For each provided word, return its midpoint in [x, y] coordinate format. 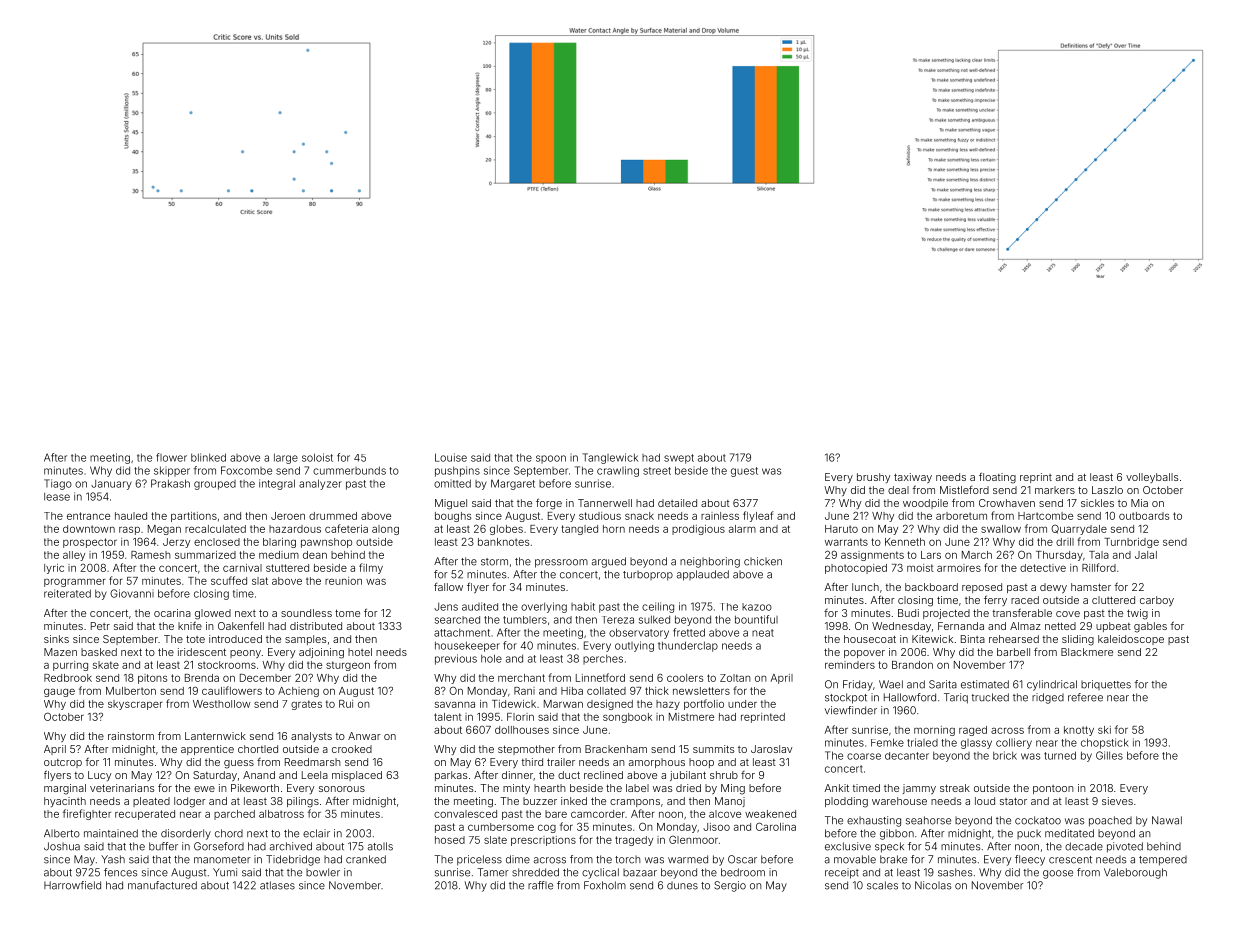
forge [549, 504]
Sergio [730, 886]
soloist [317, 457]
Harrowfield [72, 885]
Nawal [1167, 820]
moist [920, 568]
